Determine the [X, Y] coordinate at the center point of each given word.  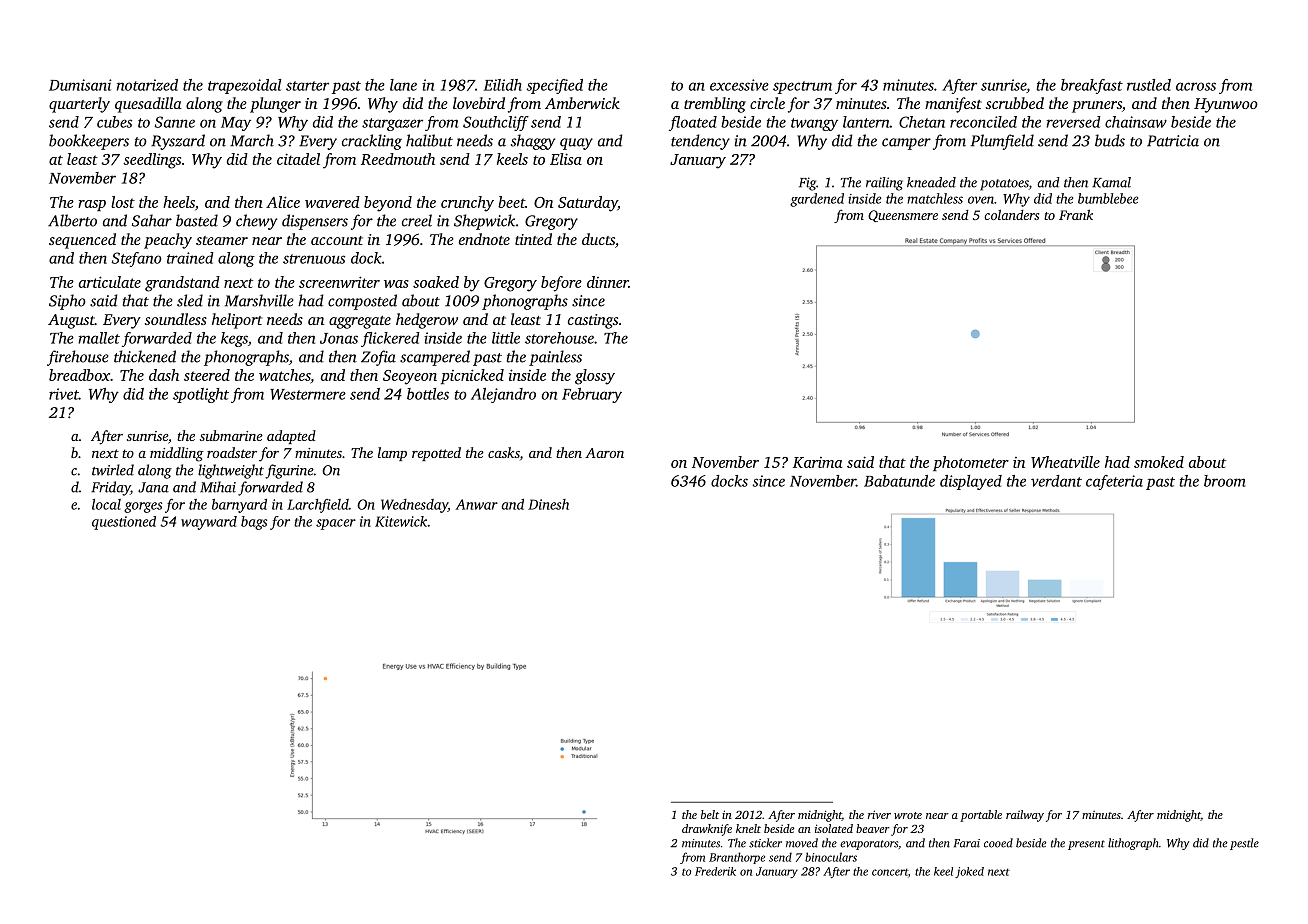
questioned [124, 523]
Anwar [476, 504]
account [337, 240]
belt [710, 814]
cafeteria [1114, 482]
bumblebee [1108, 198]
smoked [1159, 462]
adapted [291, 437]
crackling [372, 142]
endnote [484, 239]
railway [1025, 816]
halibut [429, 140]
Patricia [1173, 141]
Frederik [715, 871]
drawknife [707, 830]
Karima [817, 462]
